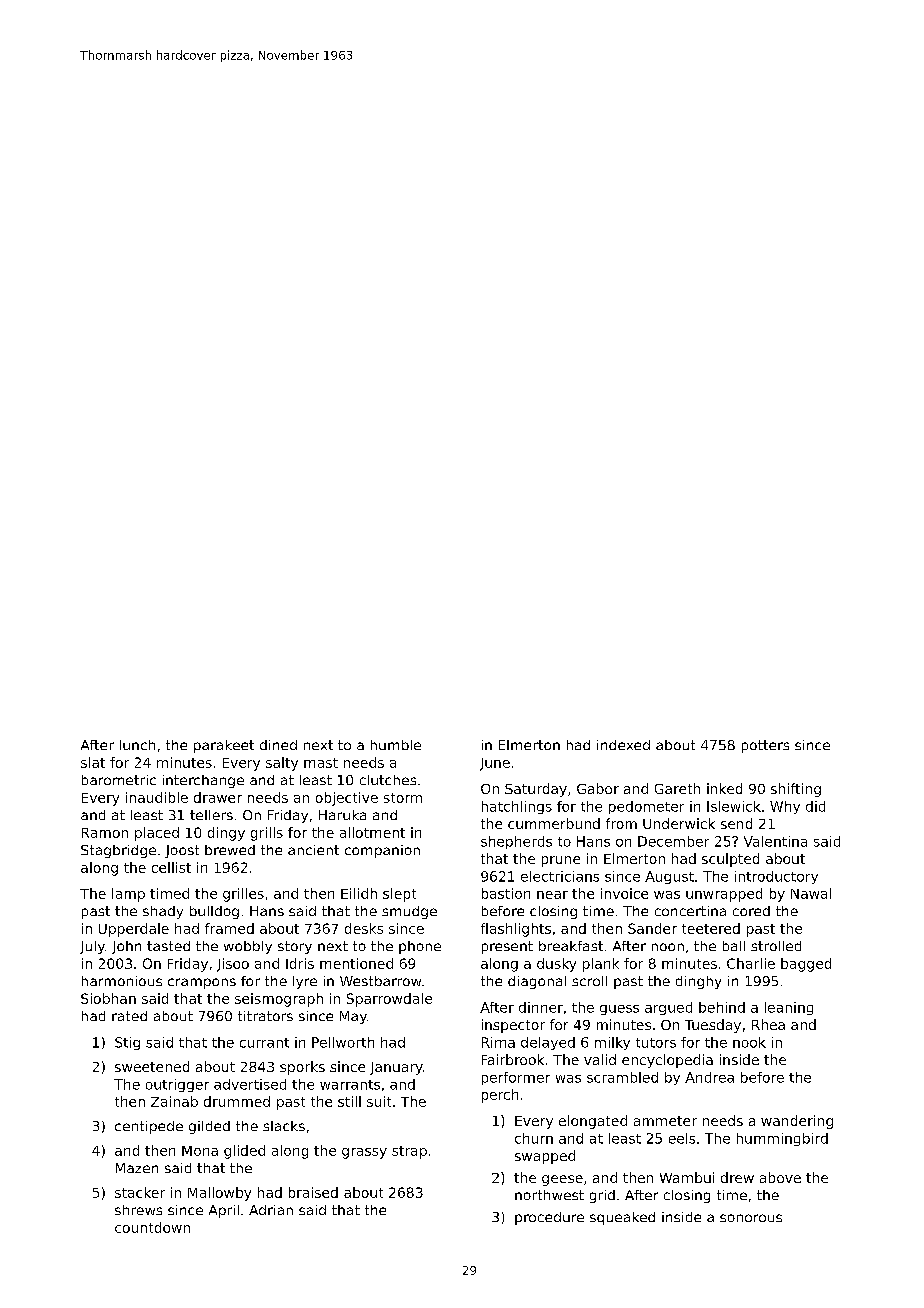 Image resolution: width=924 pixels, height=1308 pixels. What do you see at coordinates (789, 1008) in the document?
I see `leaning` at bounding box center [789, 1008].
